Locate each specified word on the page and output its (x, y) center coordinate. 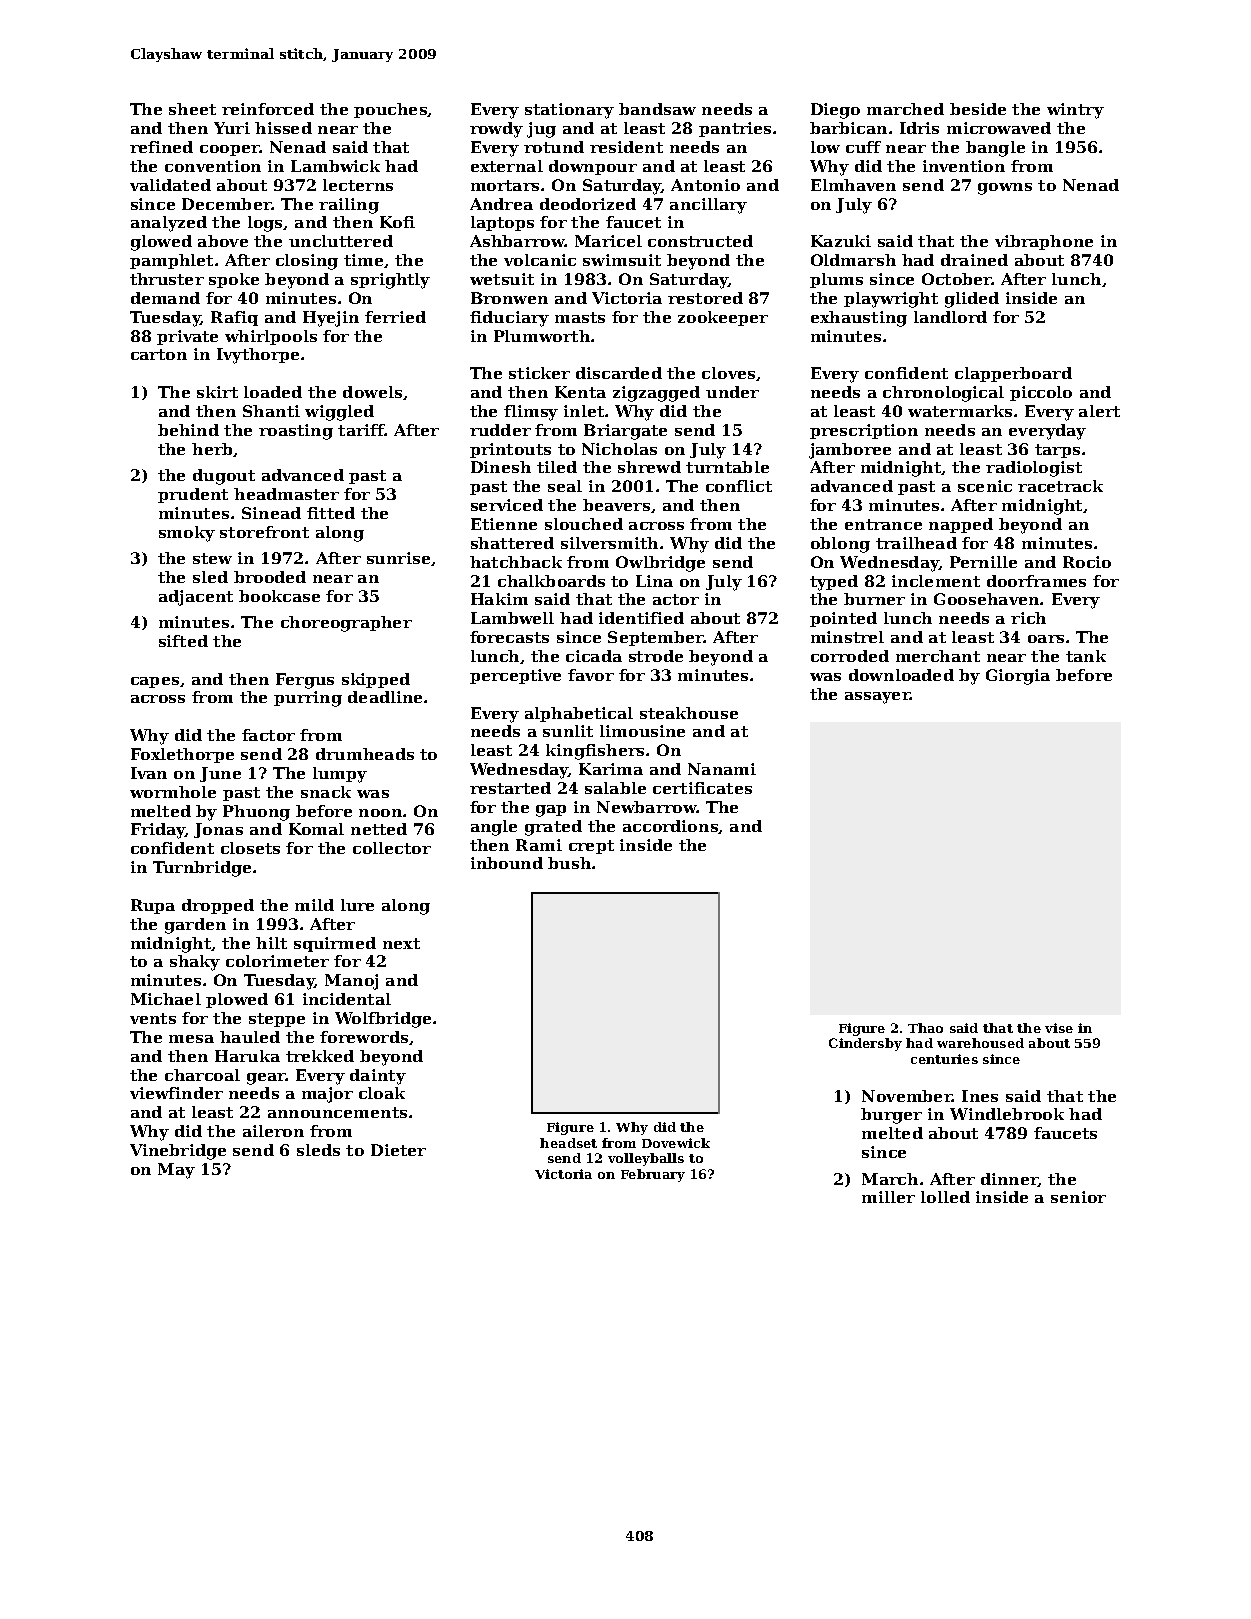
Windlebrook (1007, 1114)
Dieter (398, 1150)
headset (568, 1143)
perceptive (515, 676)
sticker (539, 373)
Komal (316, 829)
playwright (891, 300)
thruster (167, 279)
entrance (883, 524)
